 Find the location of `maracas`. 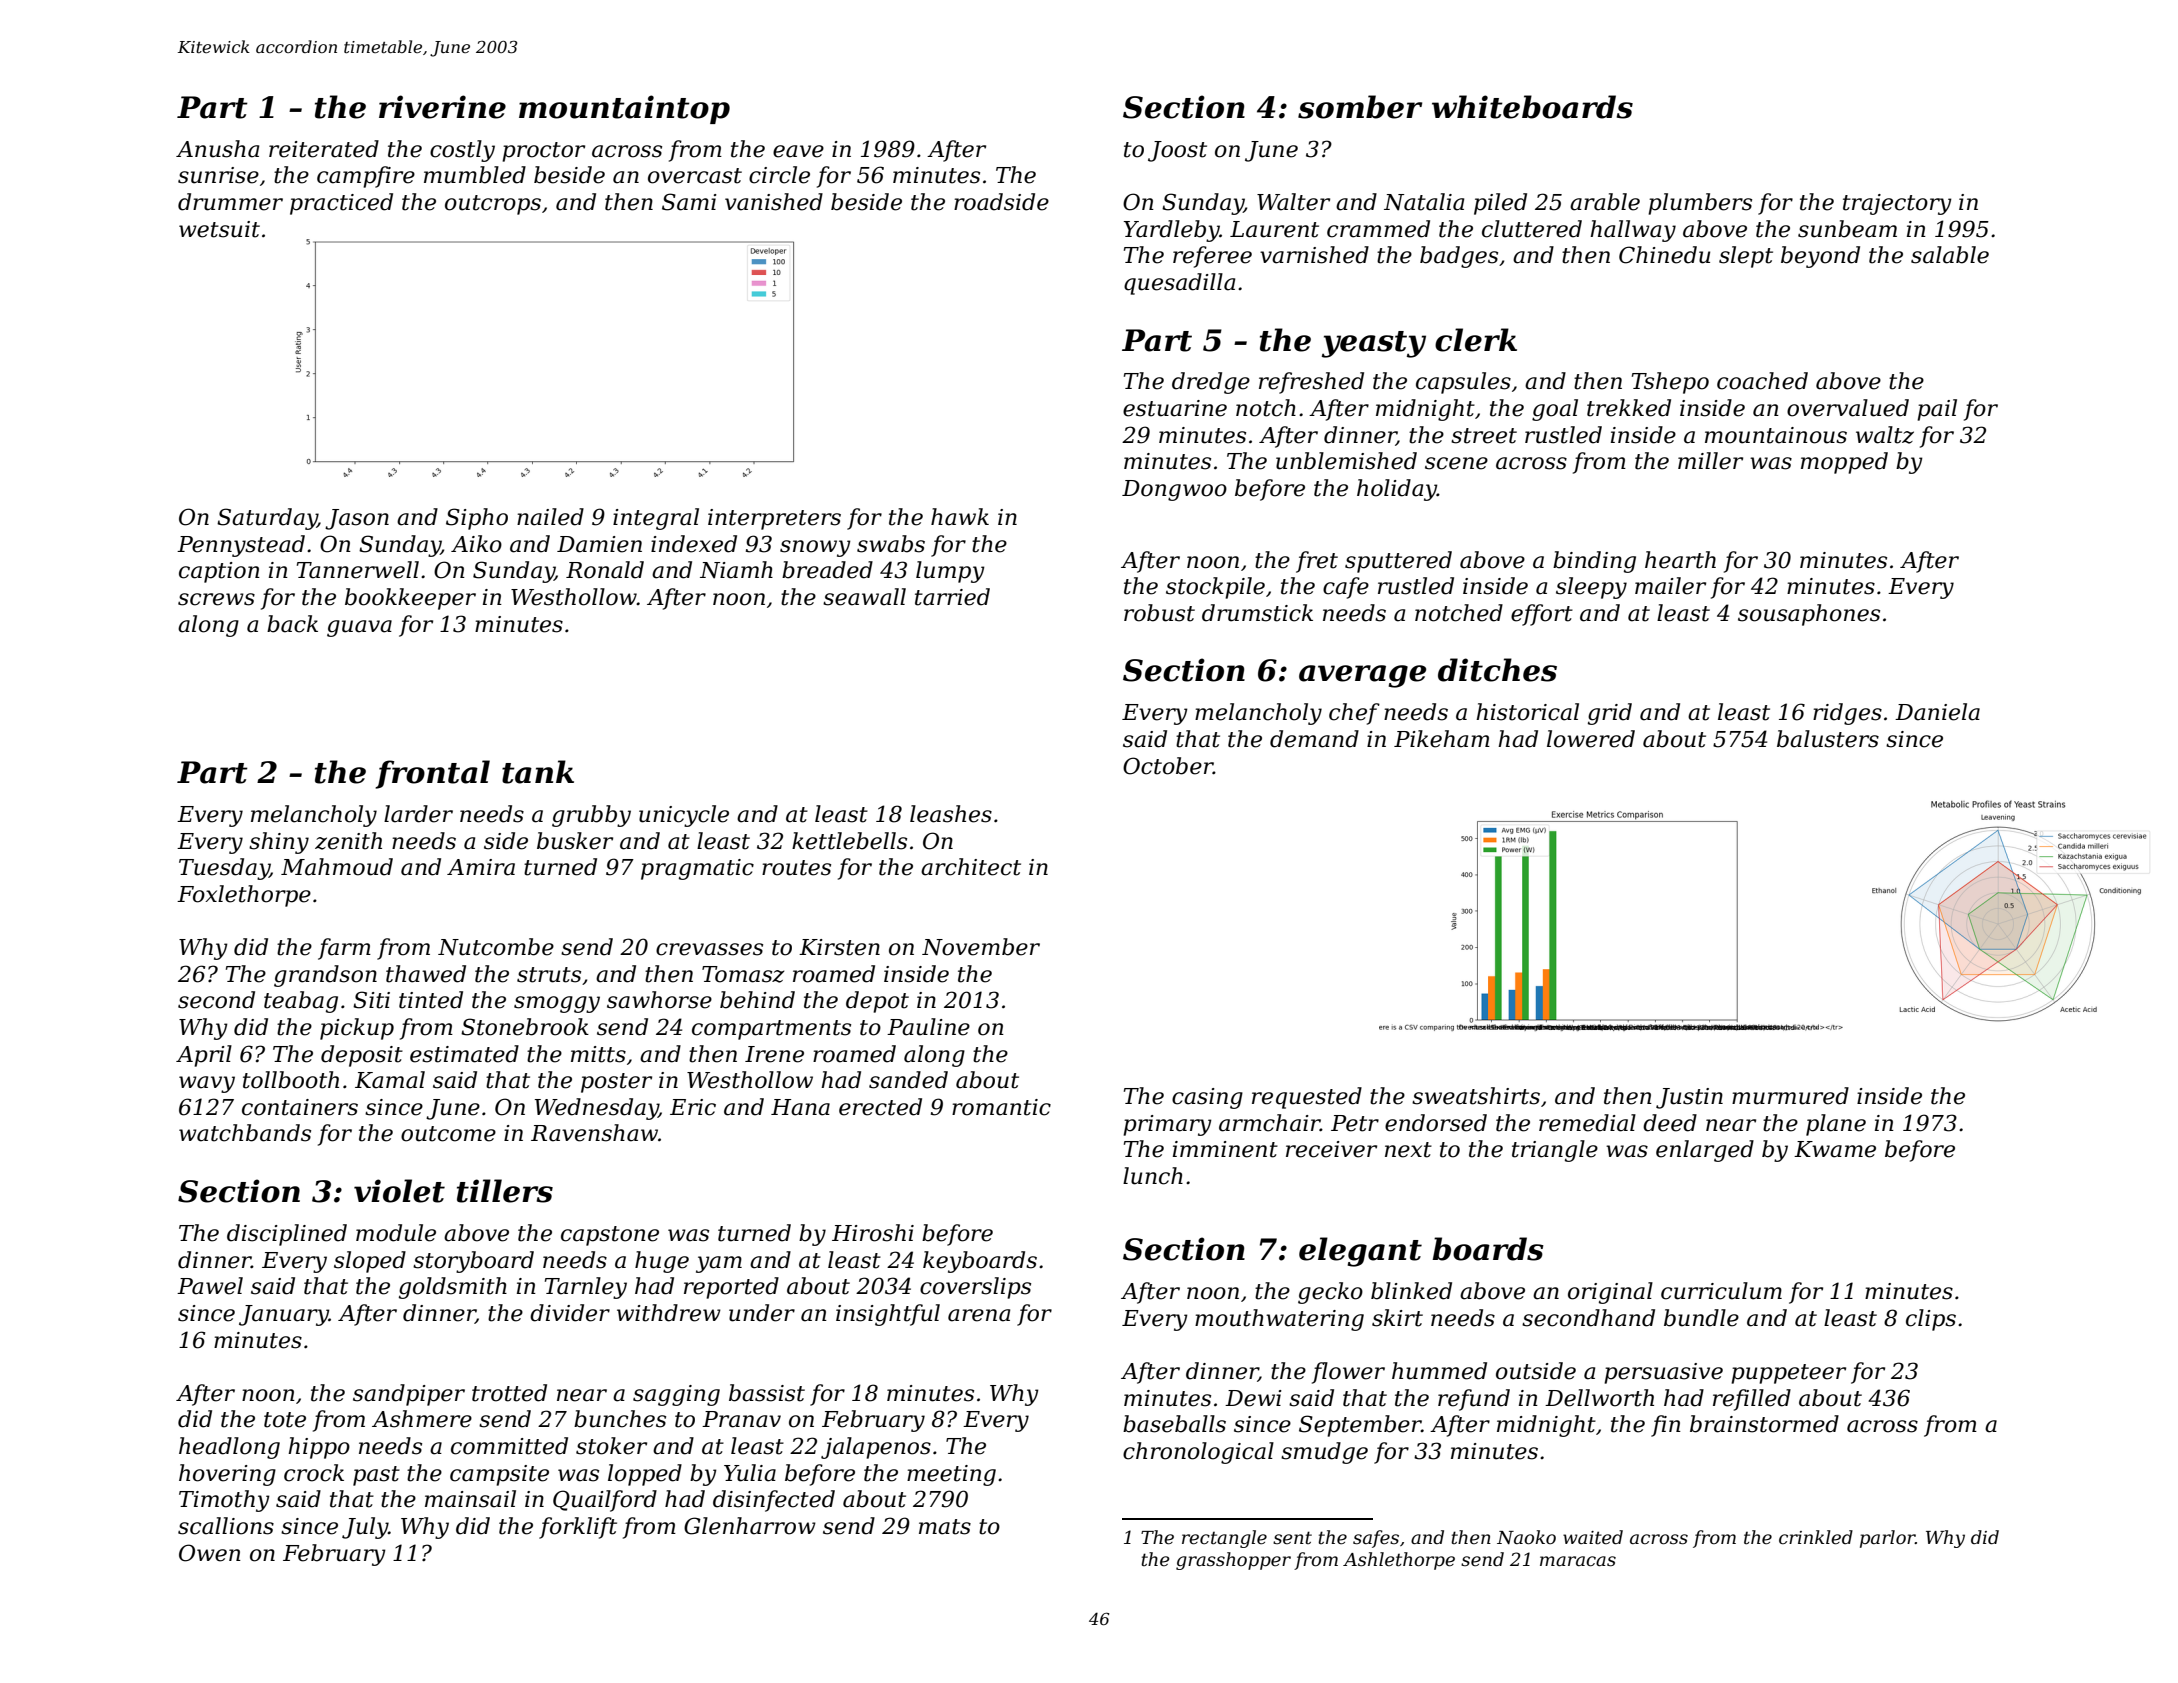

maracas is located at coordinates (1578, 1561).
